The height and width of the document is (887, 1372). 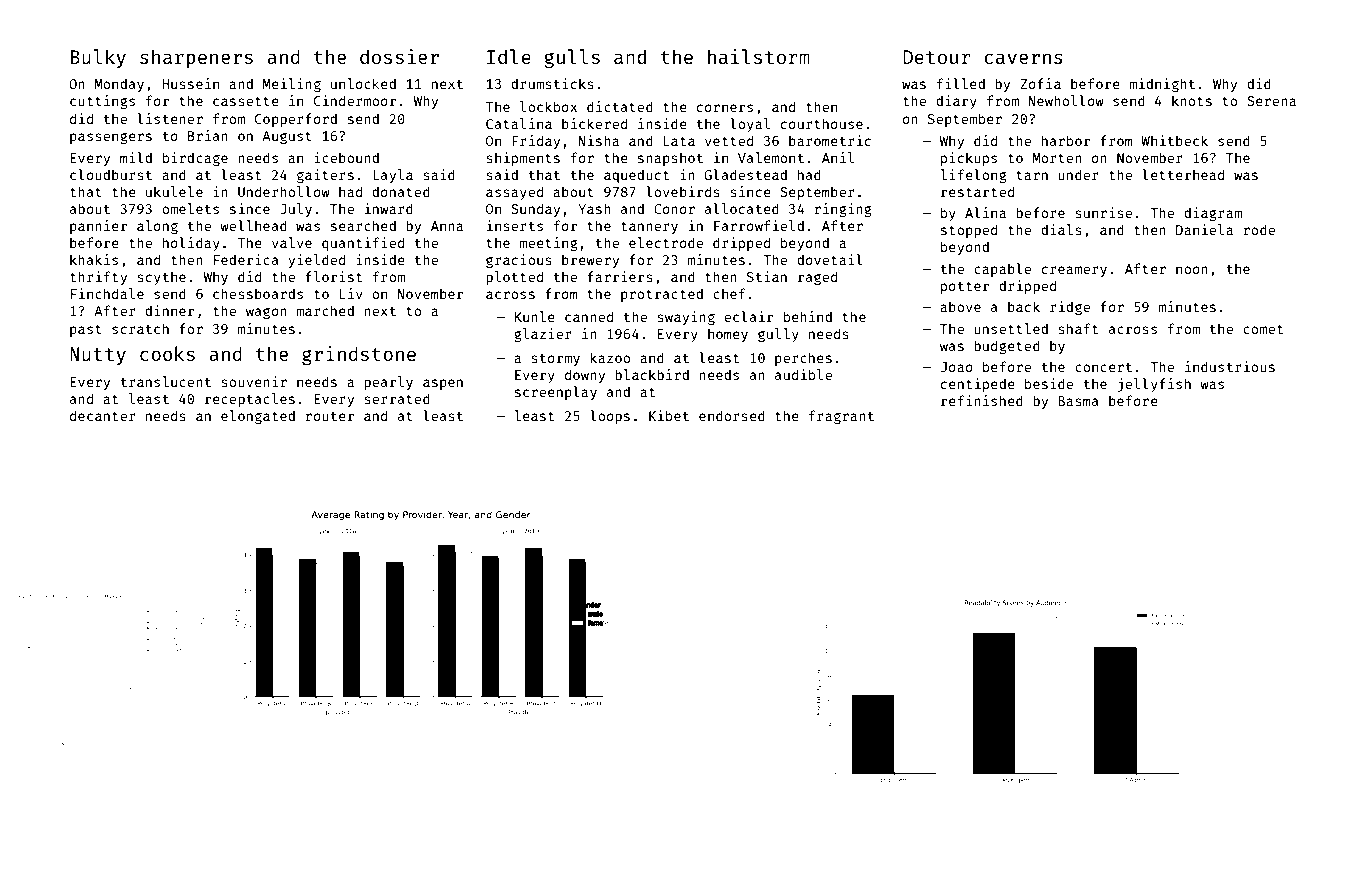 I want to click on mild, so click(x=136, y=157).
